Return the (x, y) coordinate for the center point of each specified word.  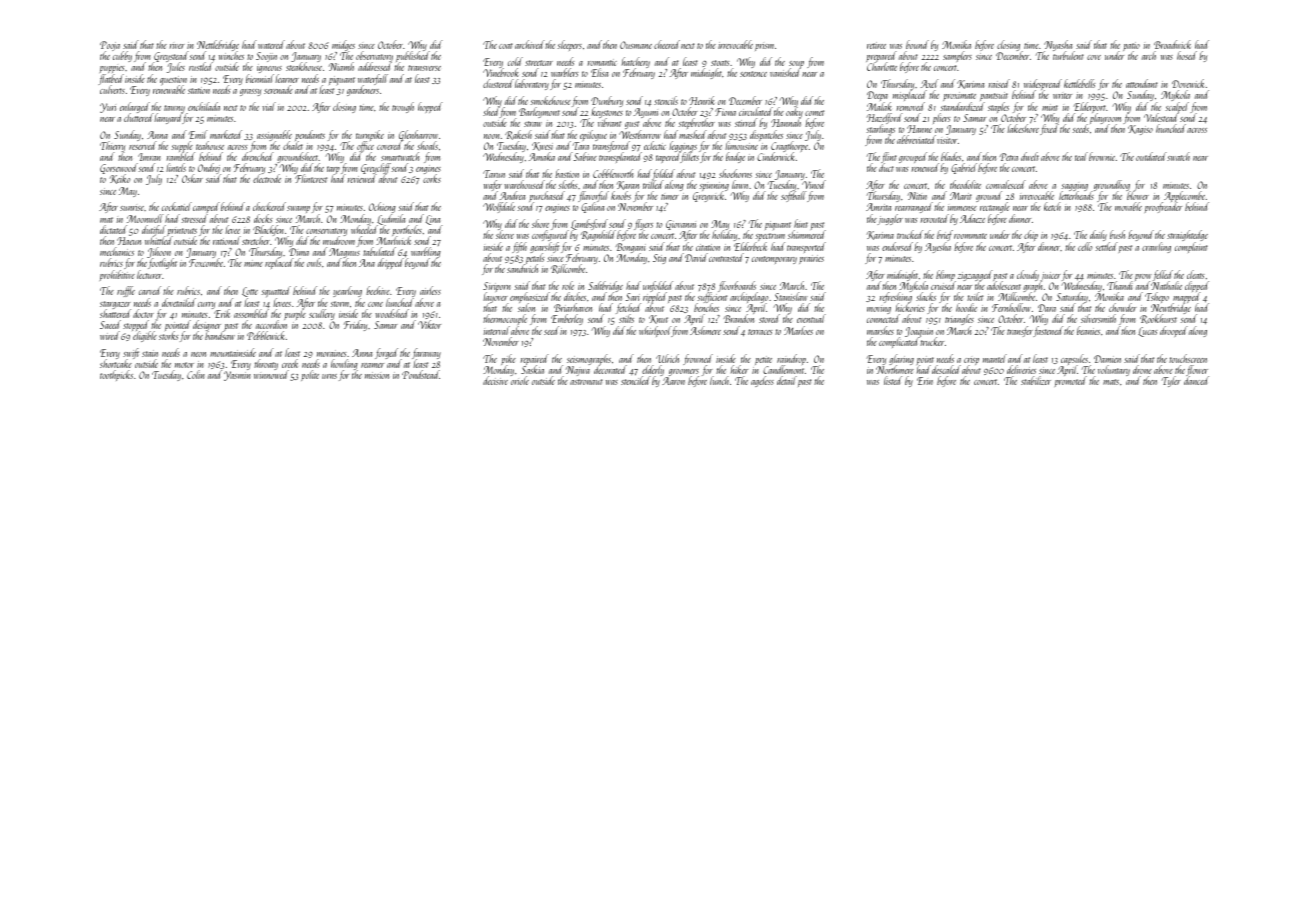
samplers (957, 56)
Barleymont (539, 112)
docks (263, 218)
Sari (633, 297)
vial (269, 106)
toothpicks (116, 375)
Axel (929, 83)
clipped (1197, 287)
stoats (720, 63)
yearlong (347, 291)
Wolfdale (499, 207)
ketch (1052, 206)
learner (287, 78)
